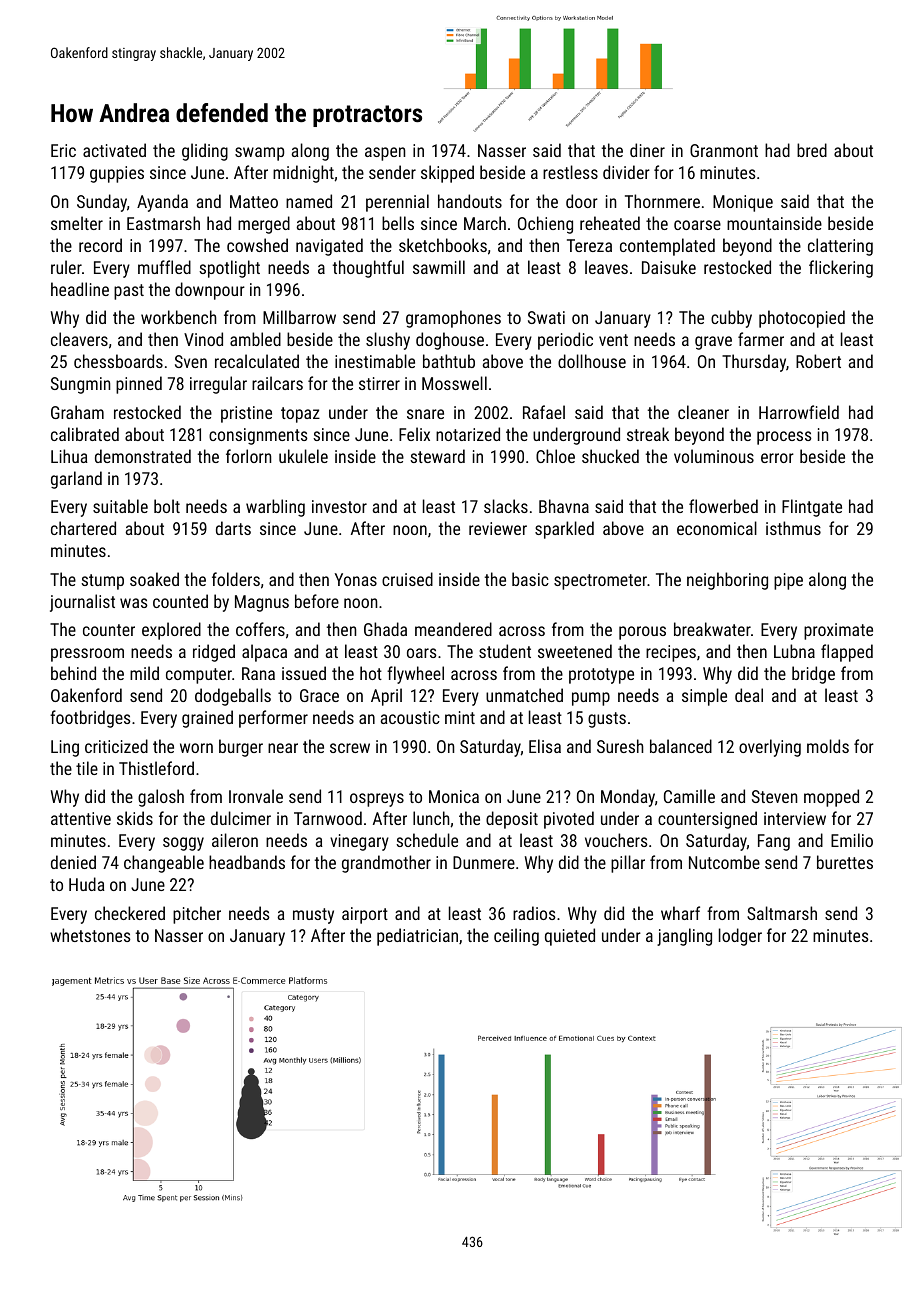 This screenshot has width=924, height=1308. What do you see at coordinates (669, 267) in the screenshot?
I see `Daisuke` at bounding box center [669, 267].
